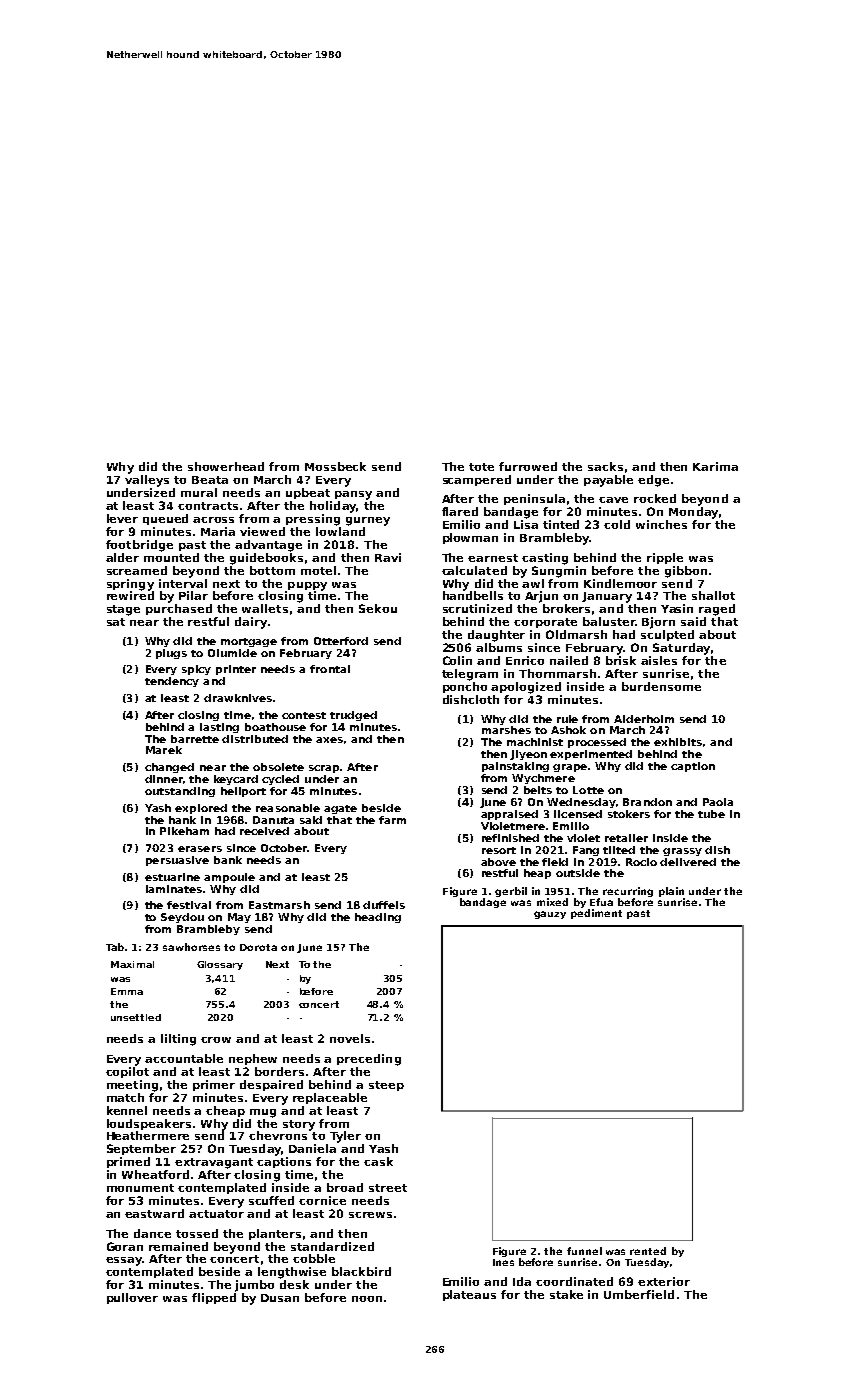  Describe the element at coordinates (197, 1233) in the page. I see `tossed` at that location.
